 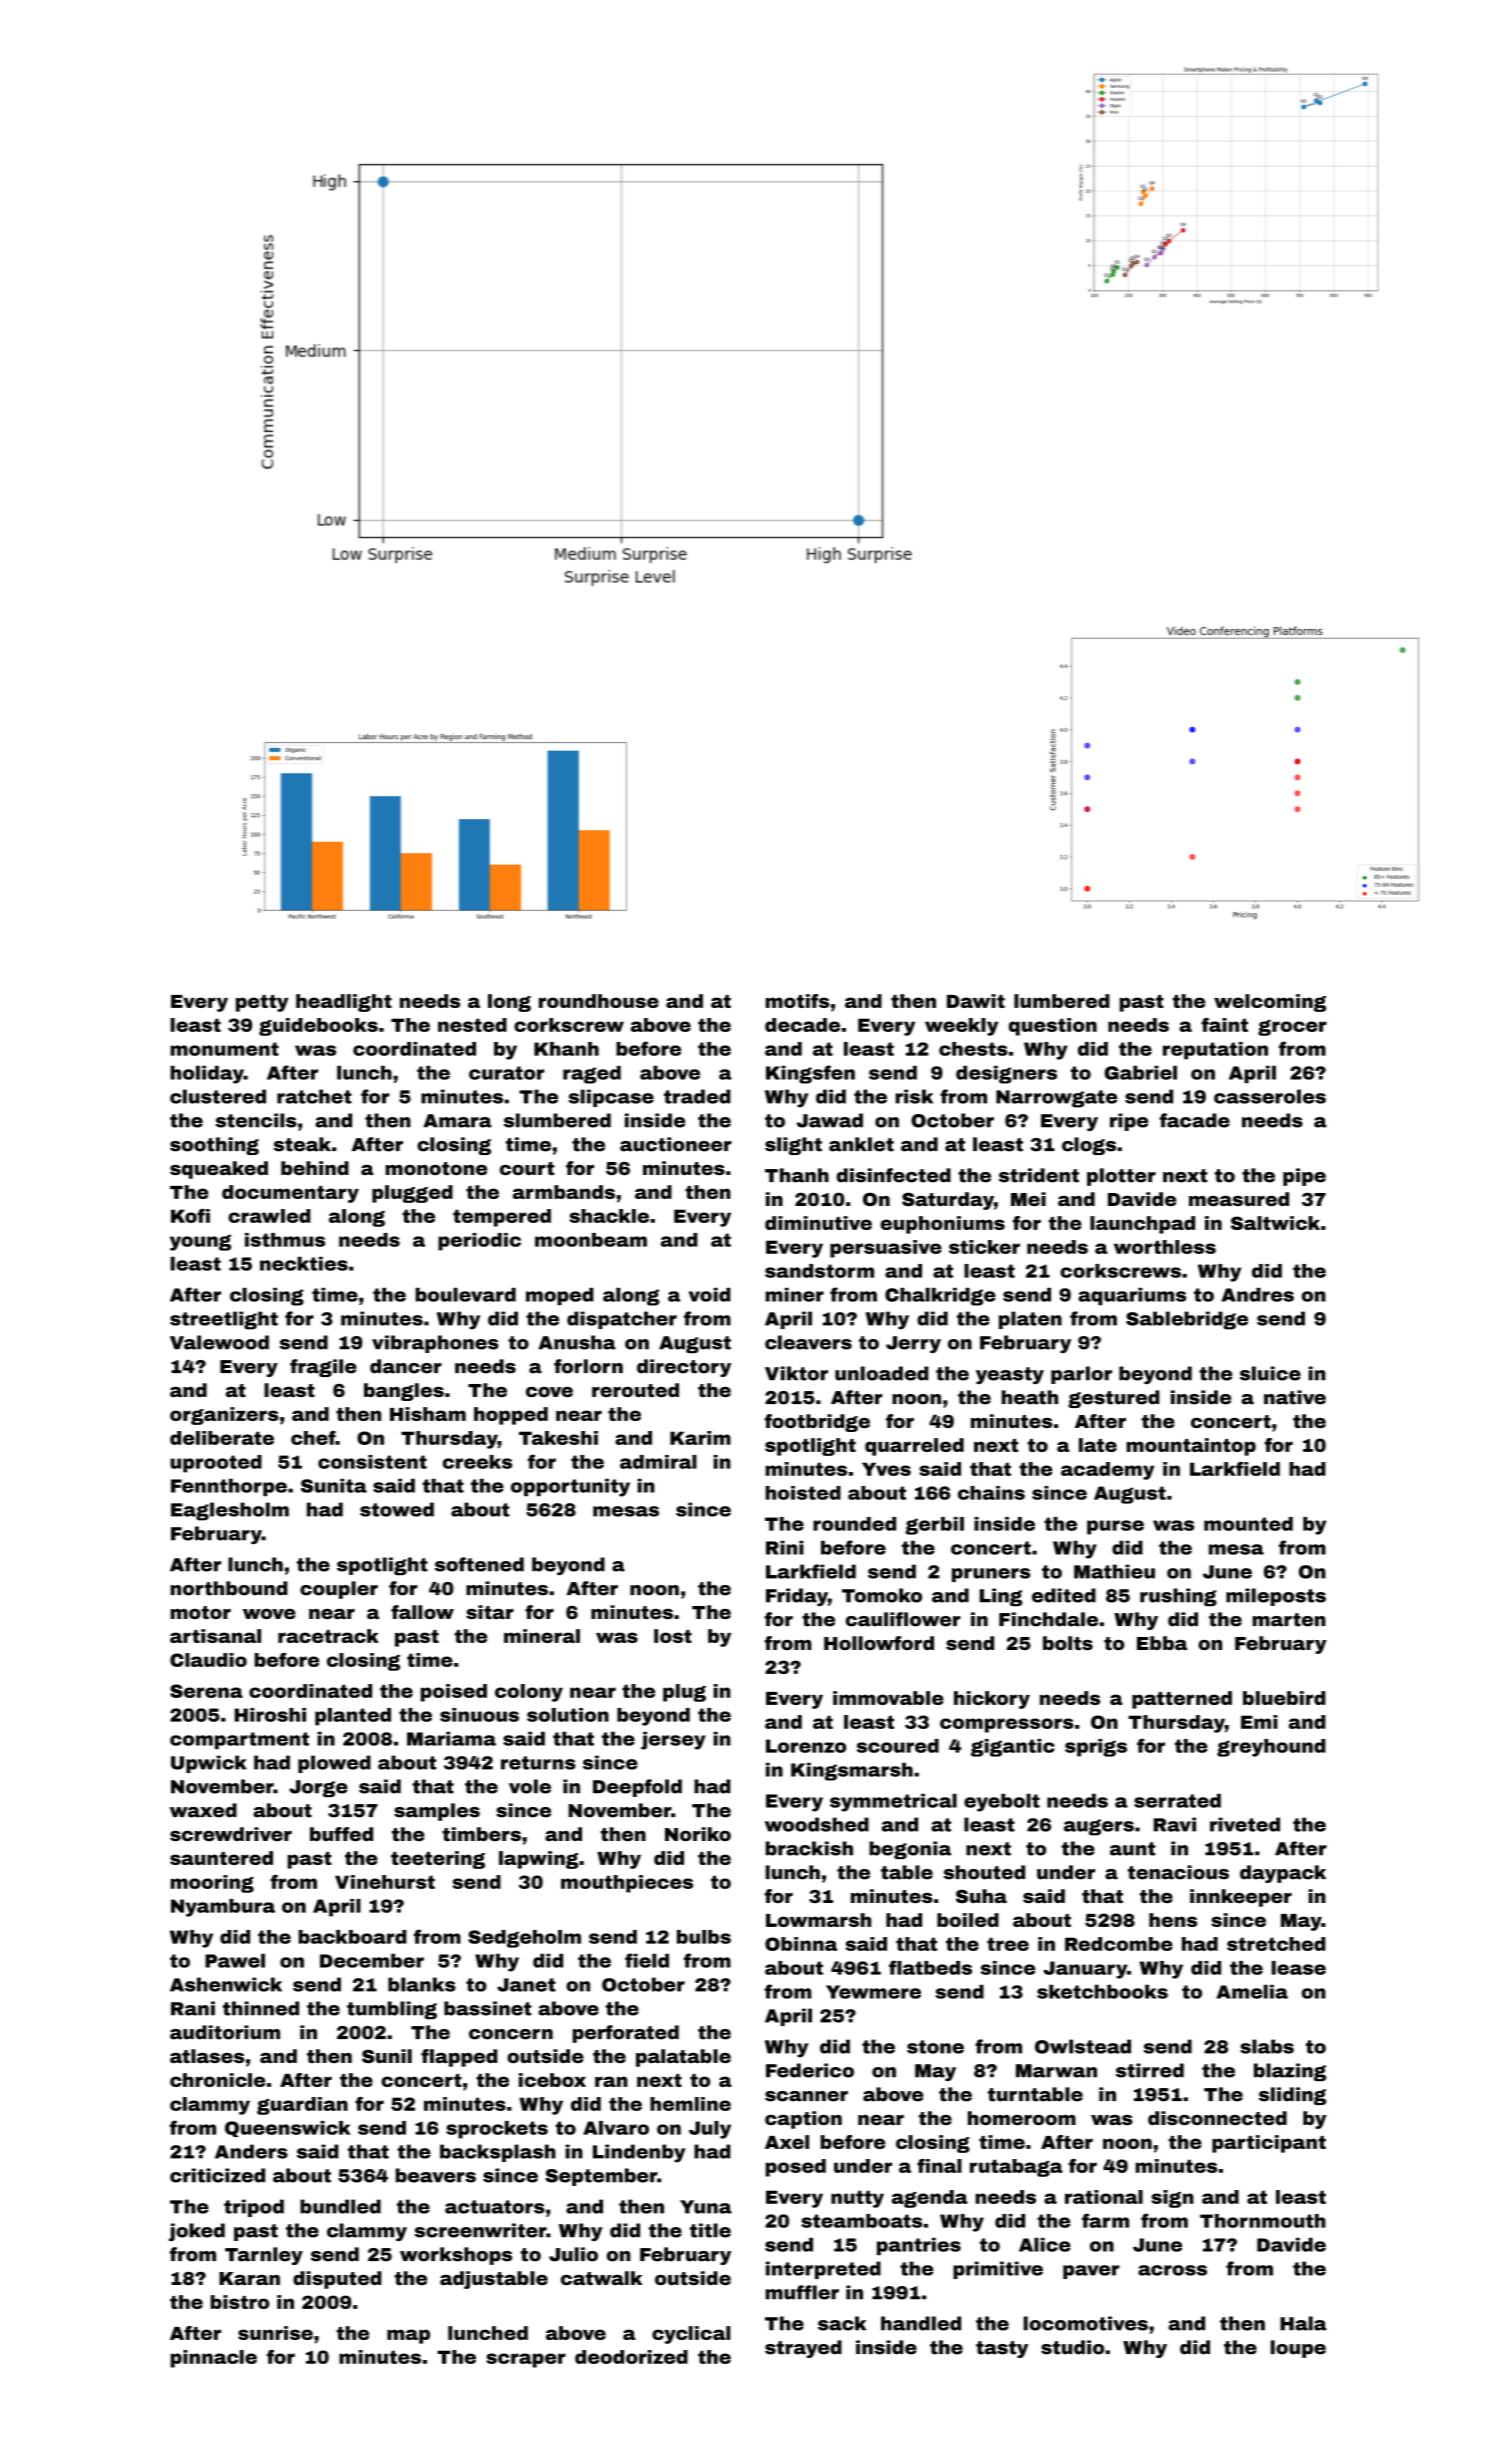 I want to click on Hala, so click(x=1303, y=2323).
